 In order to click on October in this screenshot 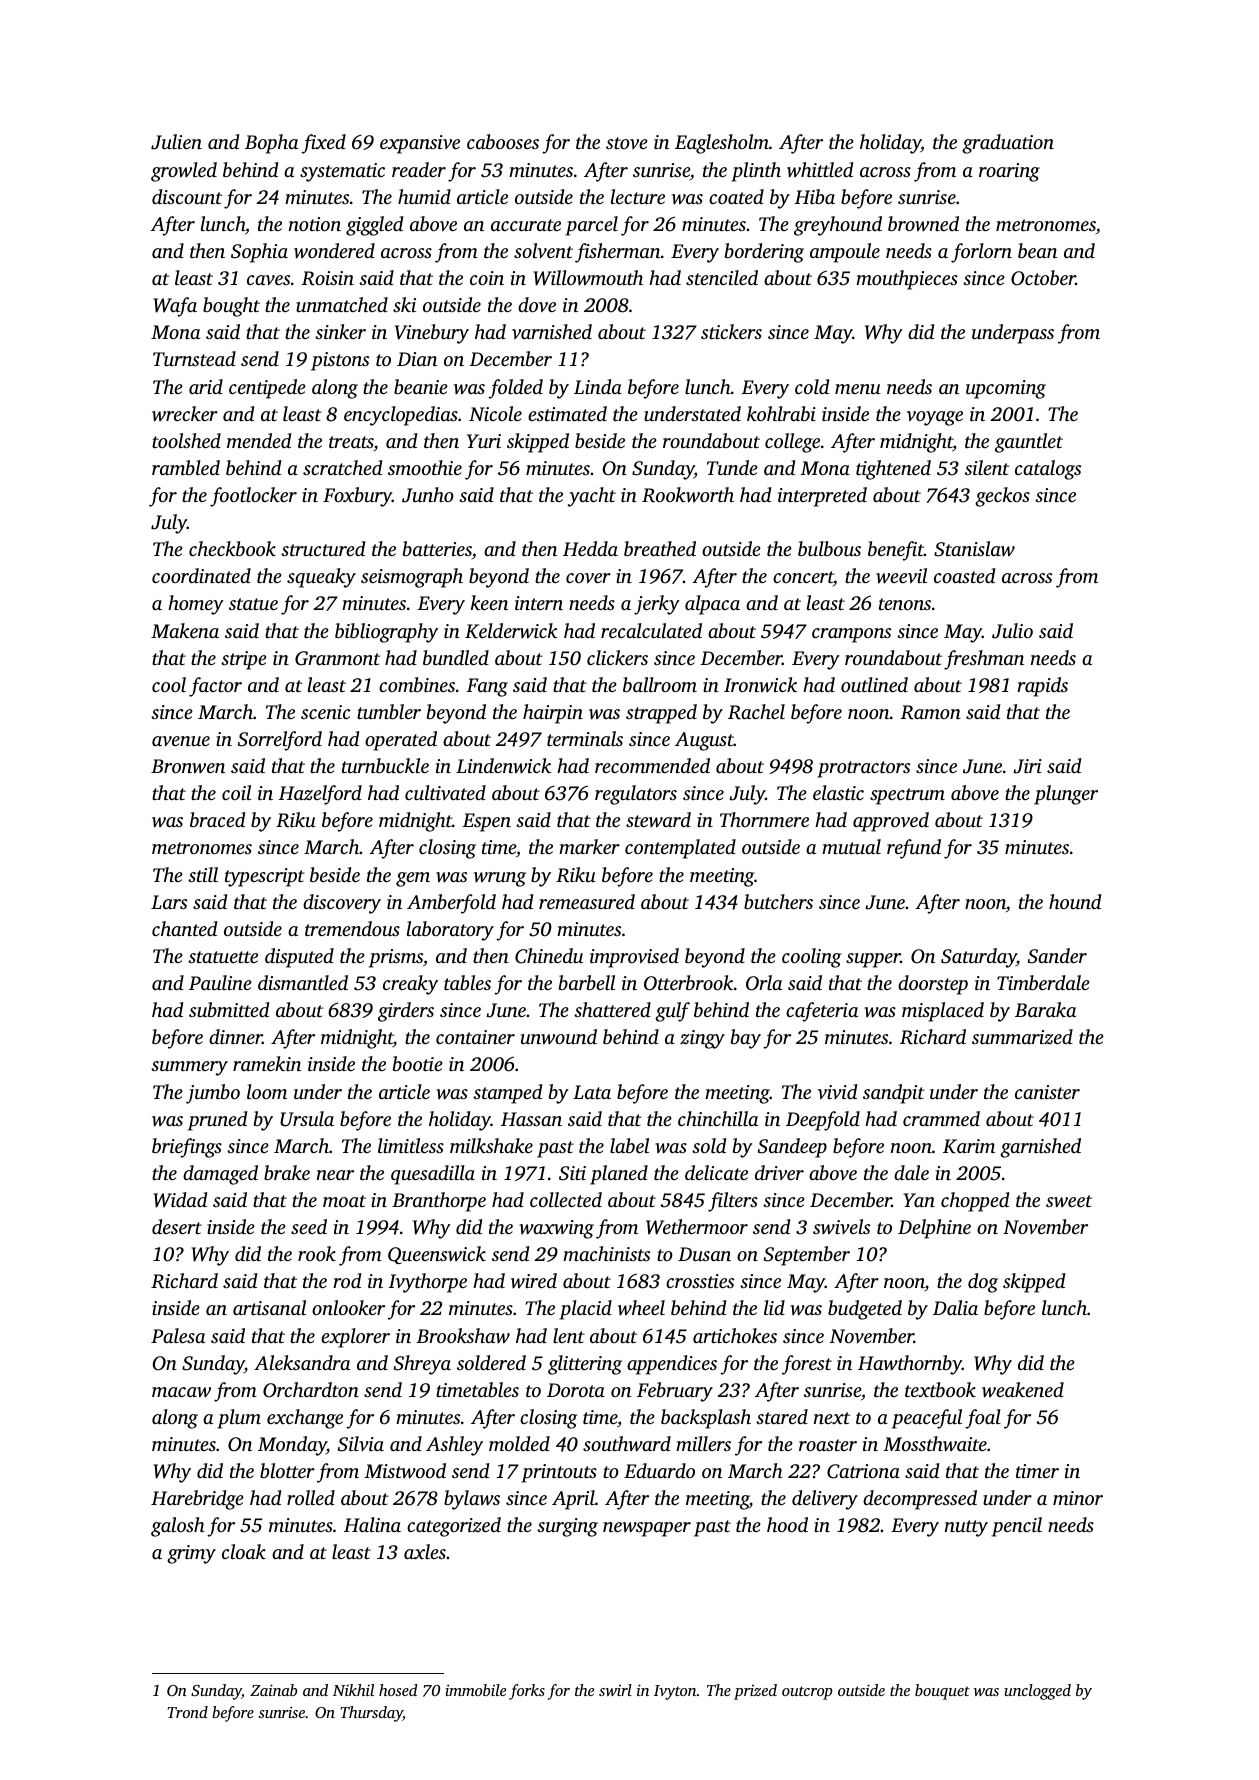, I will do `click(1043, 278)`.
